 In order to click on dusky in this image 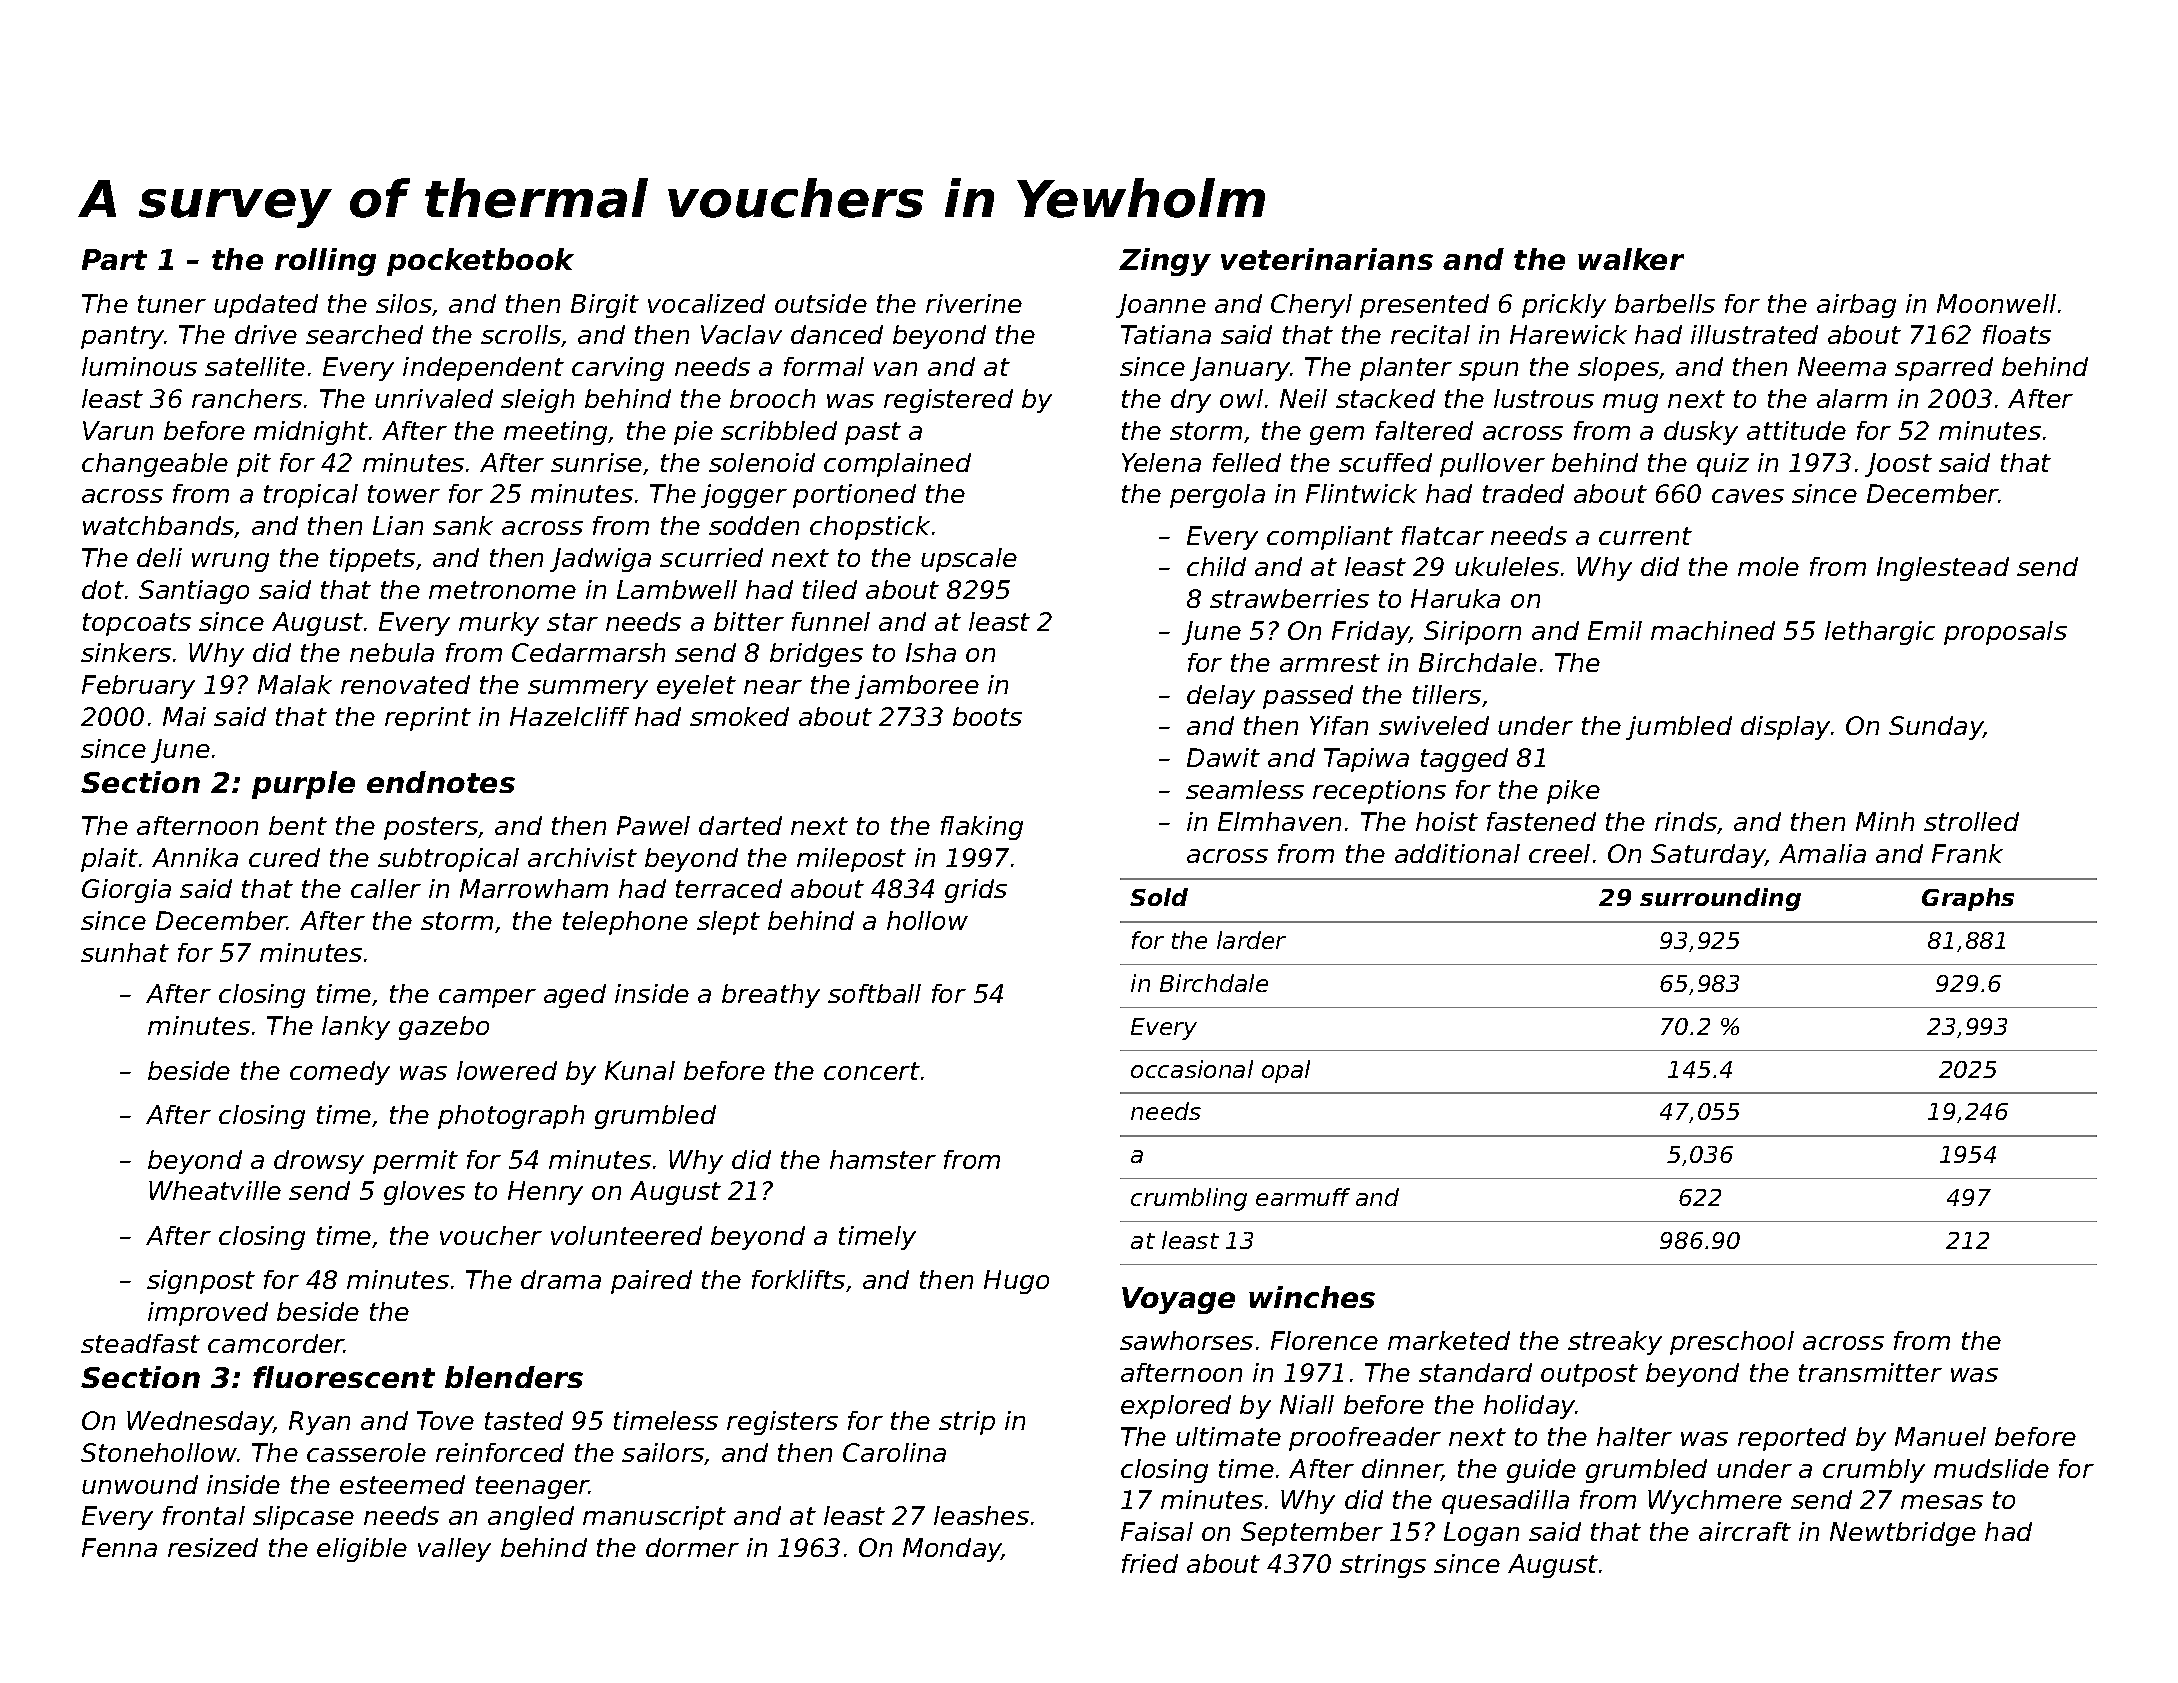, I will do `click(1701, 433)`.
